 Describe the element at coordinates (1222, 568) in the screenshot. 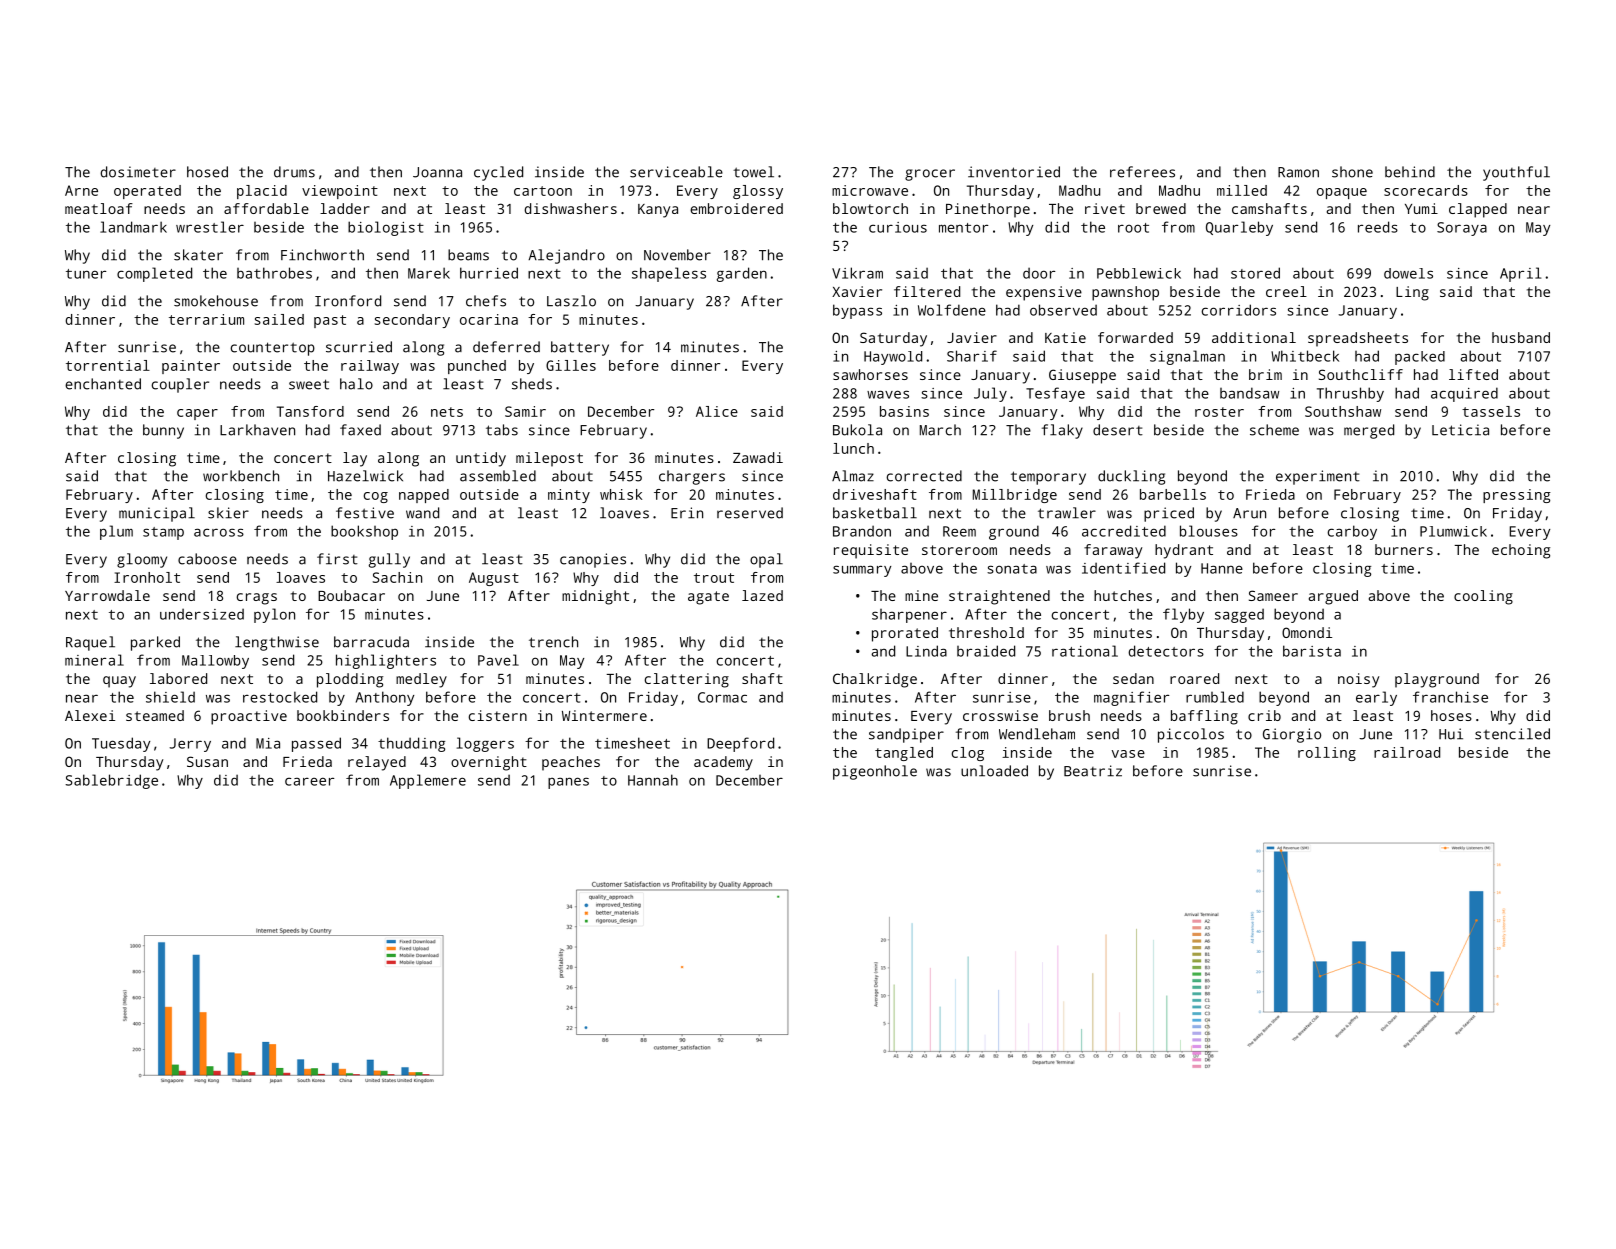

I see `Hanne` at that location.
